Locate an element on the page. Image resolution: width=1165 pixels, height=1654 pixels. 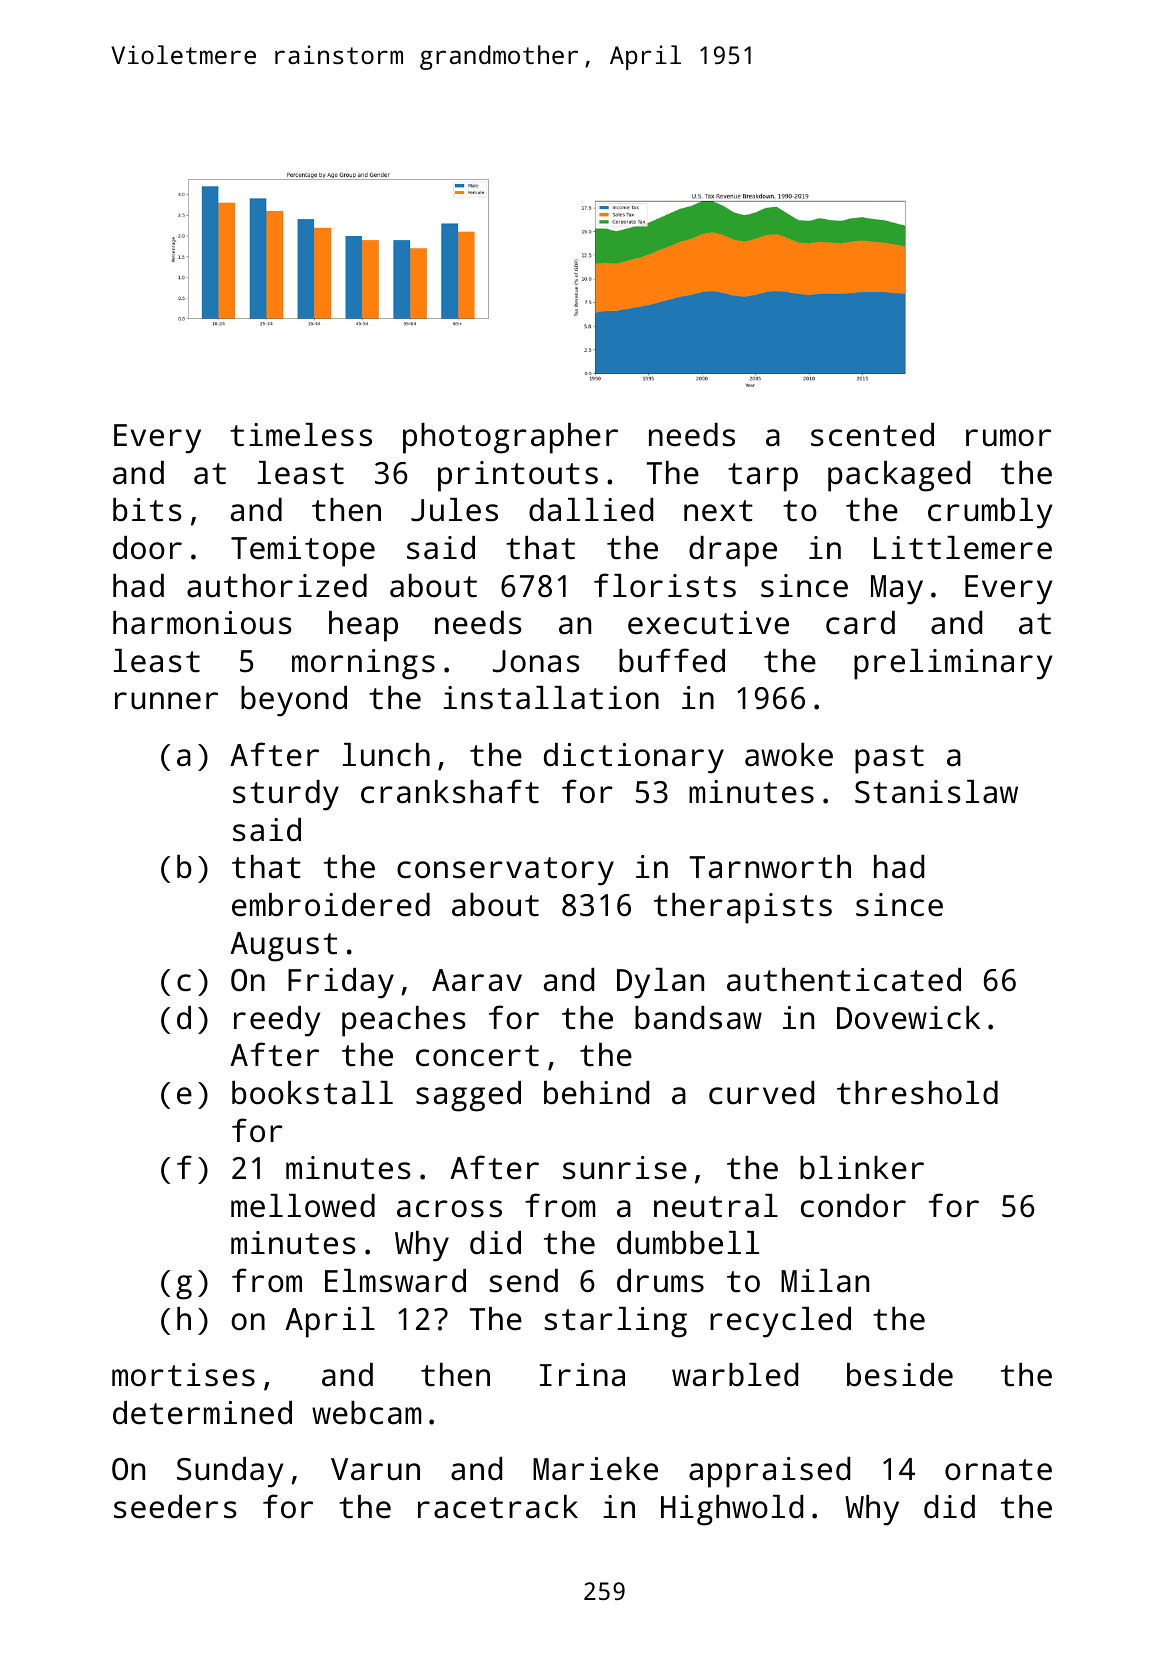
Highwold is located at coordinates (732, 1510).
